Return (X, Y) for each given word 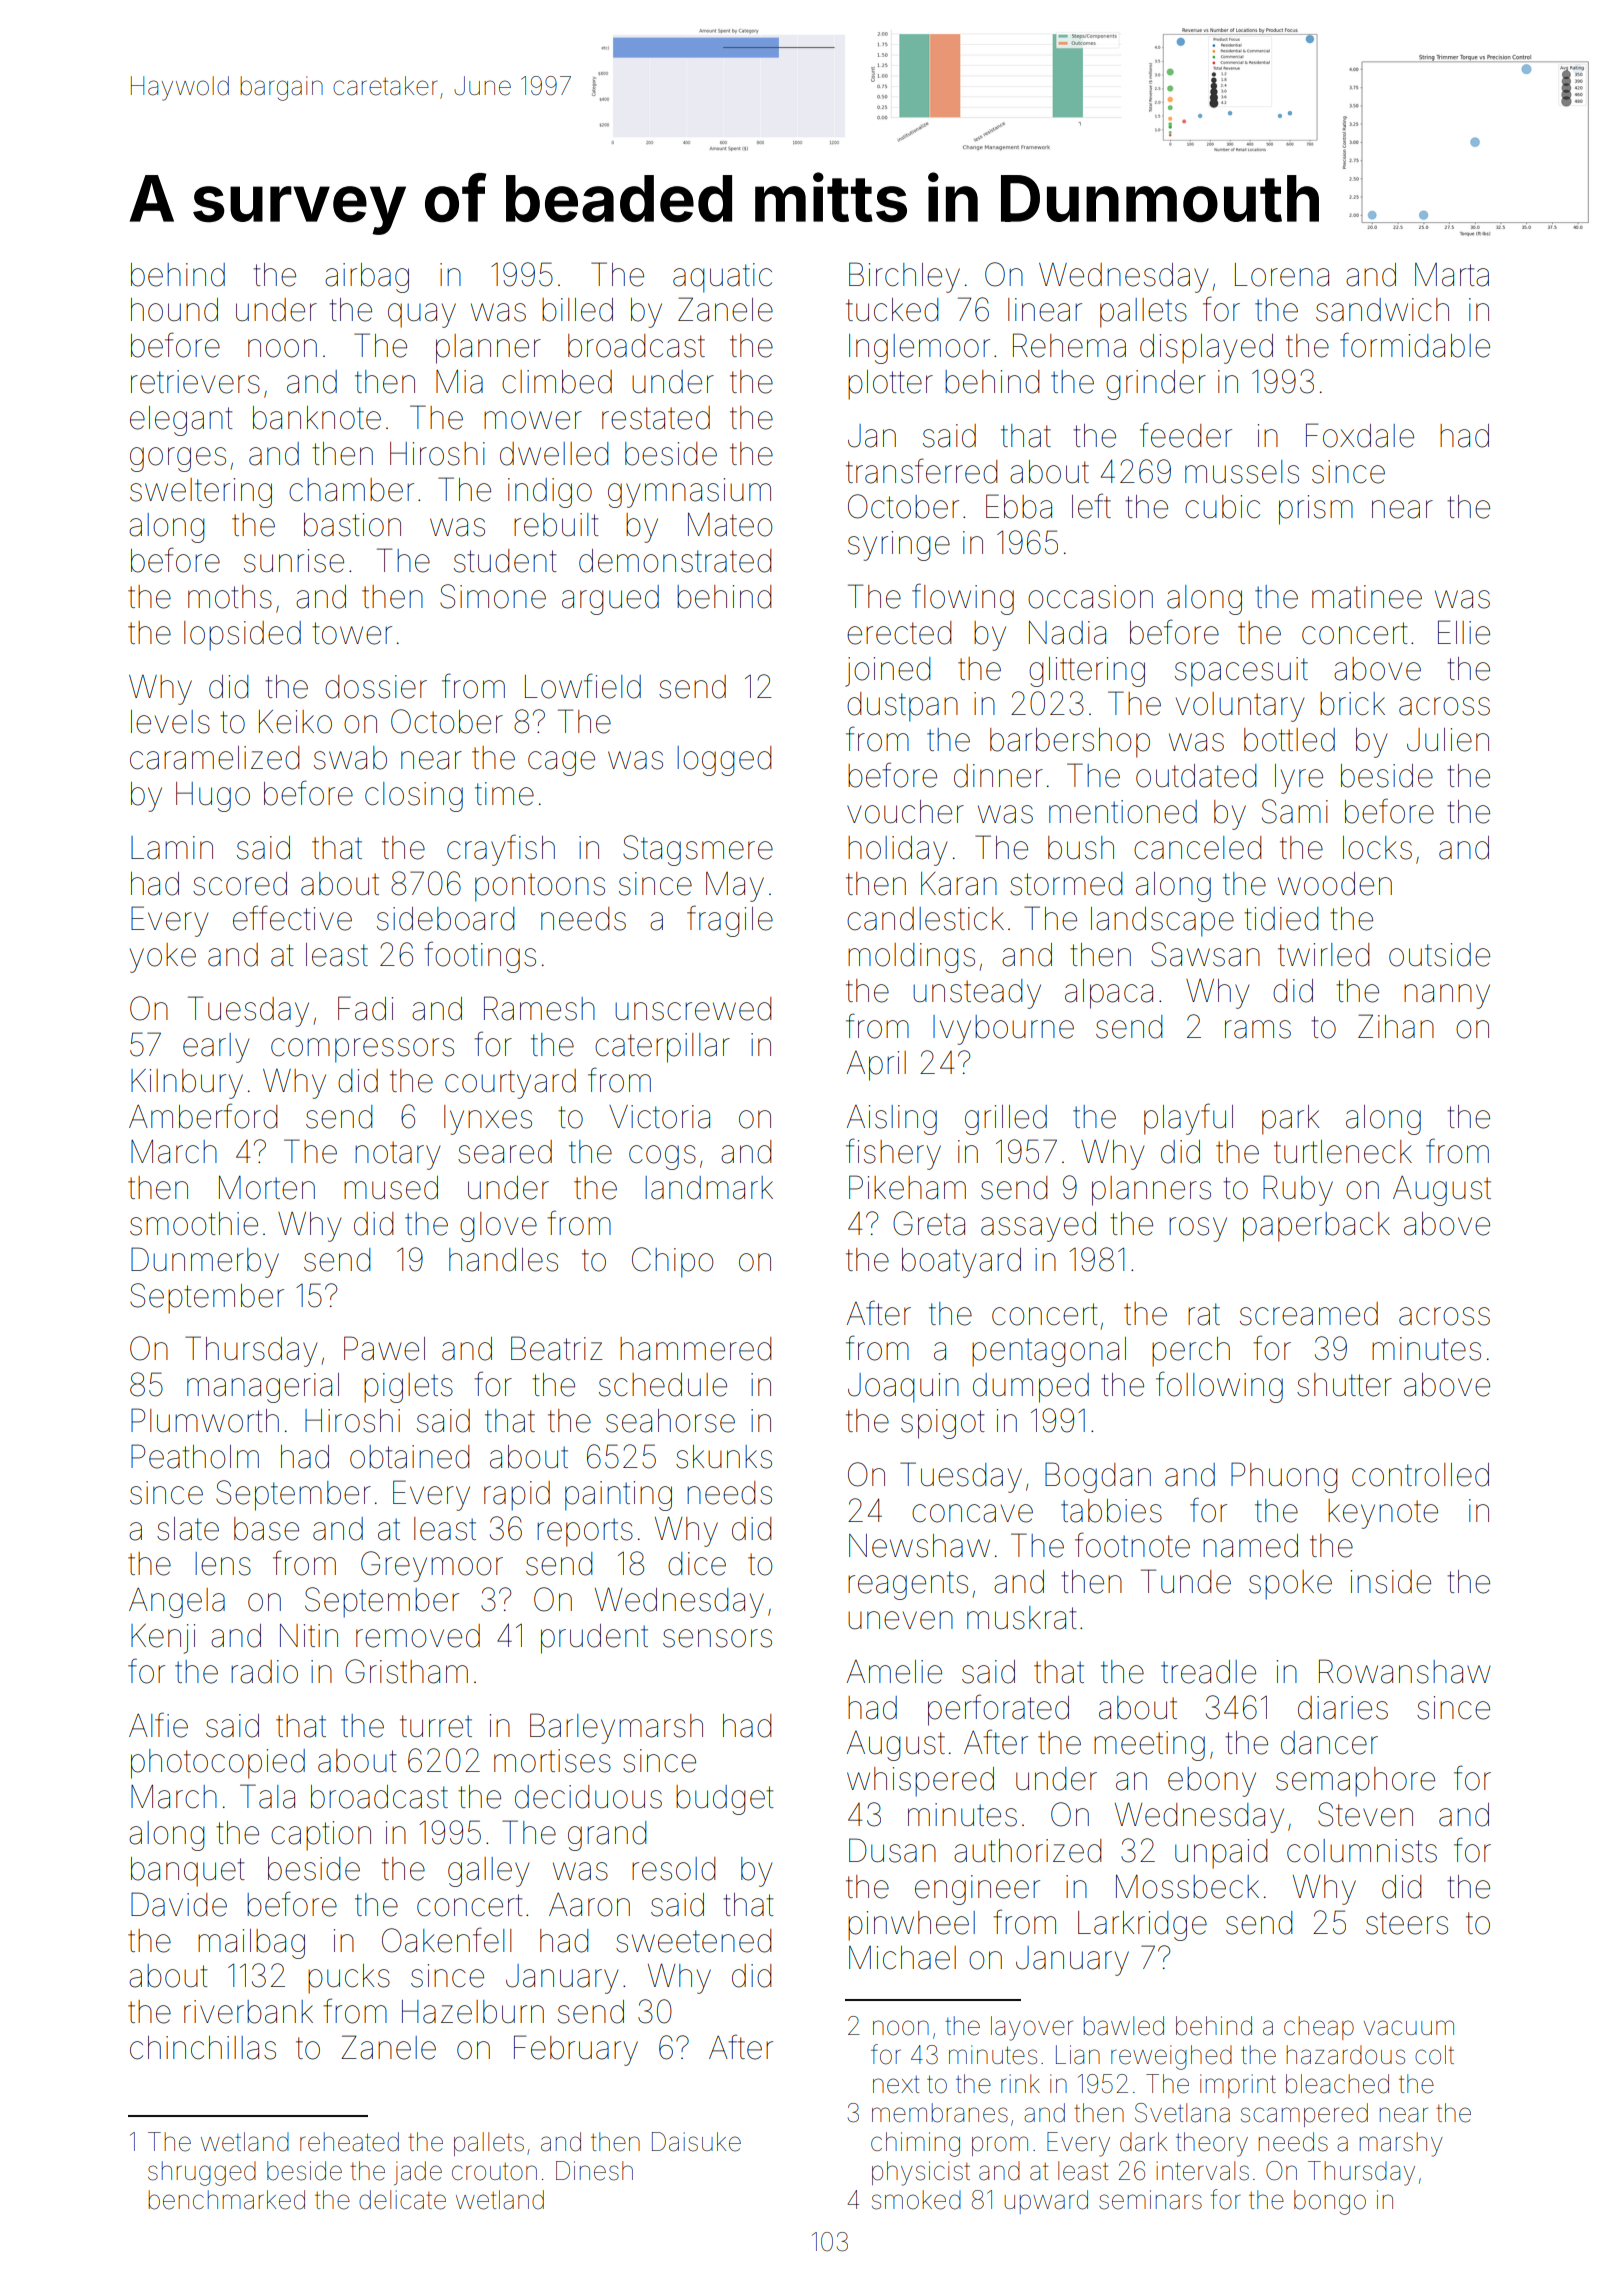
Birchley (904, 277)
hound (174, 310)
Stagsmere (698, 850)
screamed (1309, 1314)
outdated (1196, 776)
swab (350, 758)
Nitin (309, 1635)
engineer (977, 1890)
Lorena (1282, 275)
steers (1407, 1923)
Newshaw (919, 1546)
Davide (179, 1904)
